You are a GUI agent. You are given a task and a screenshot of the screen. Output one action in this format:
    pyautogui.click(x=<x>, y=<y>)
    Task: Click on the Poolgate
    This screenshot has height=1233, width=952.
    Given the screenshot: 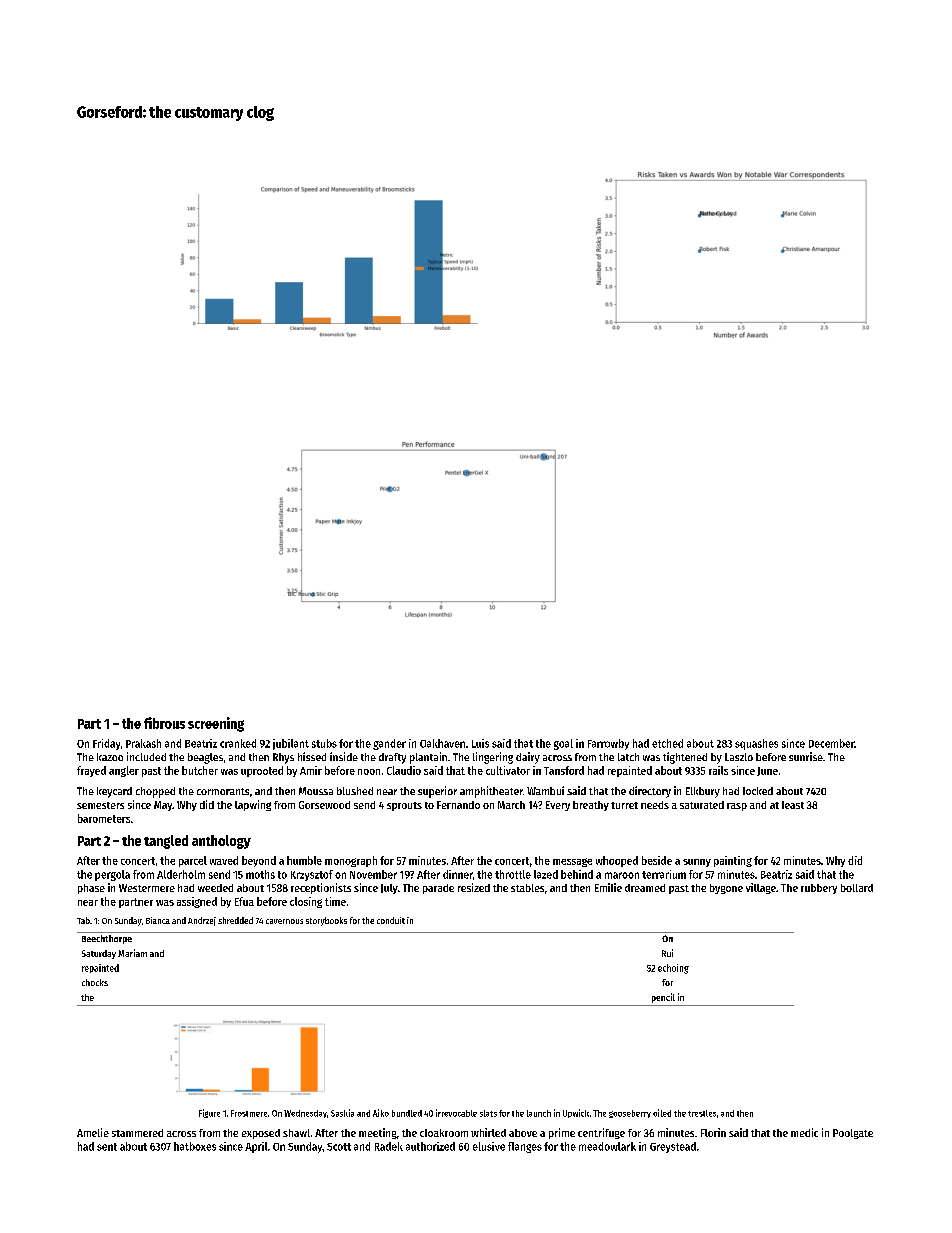 What is the action you would take?
    pyautogui.click(x=853, y=1134)
